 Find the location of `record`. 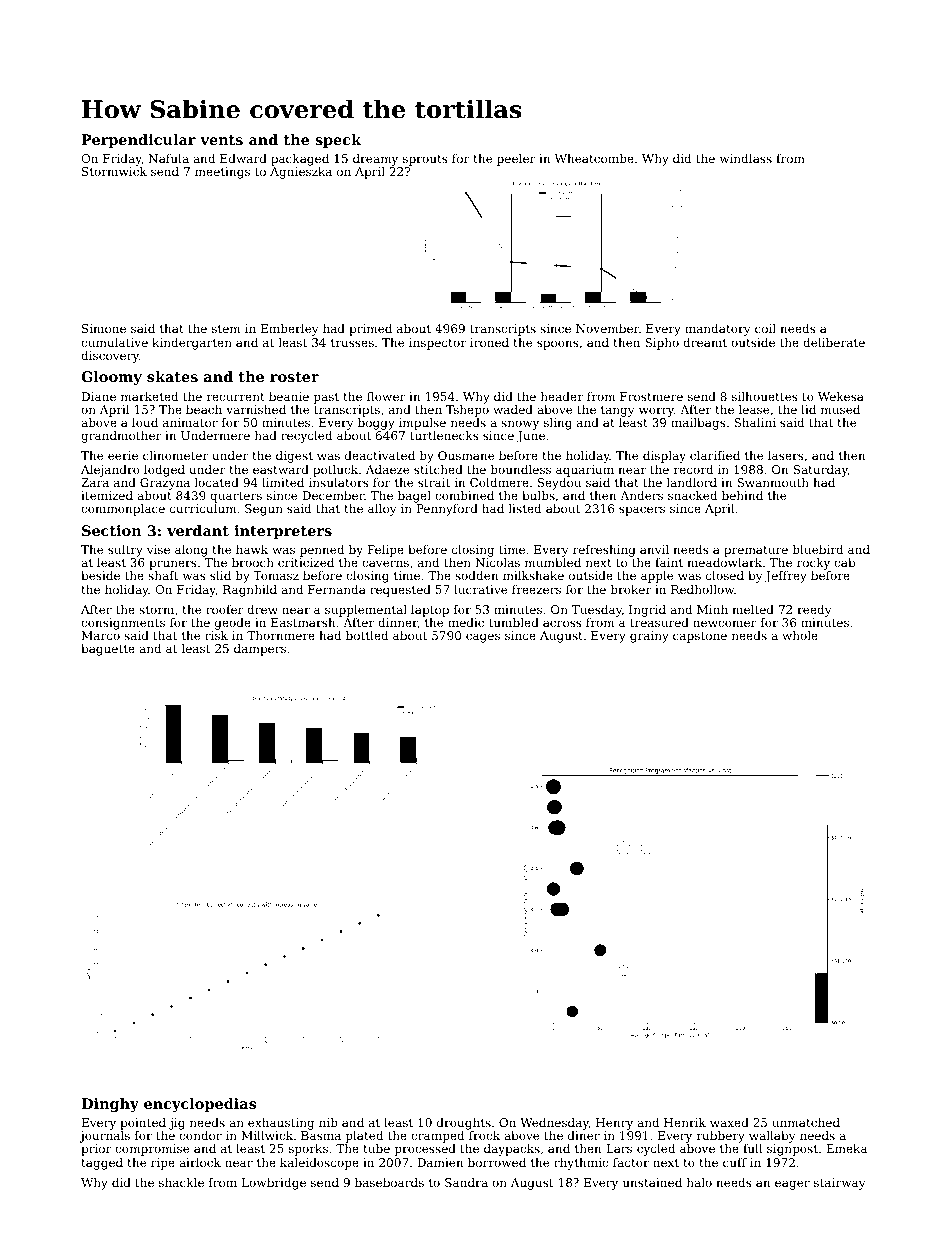

record is located at coordinates (693, 469).
